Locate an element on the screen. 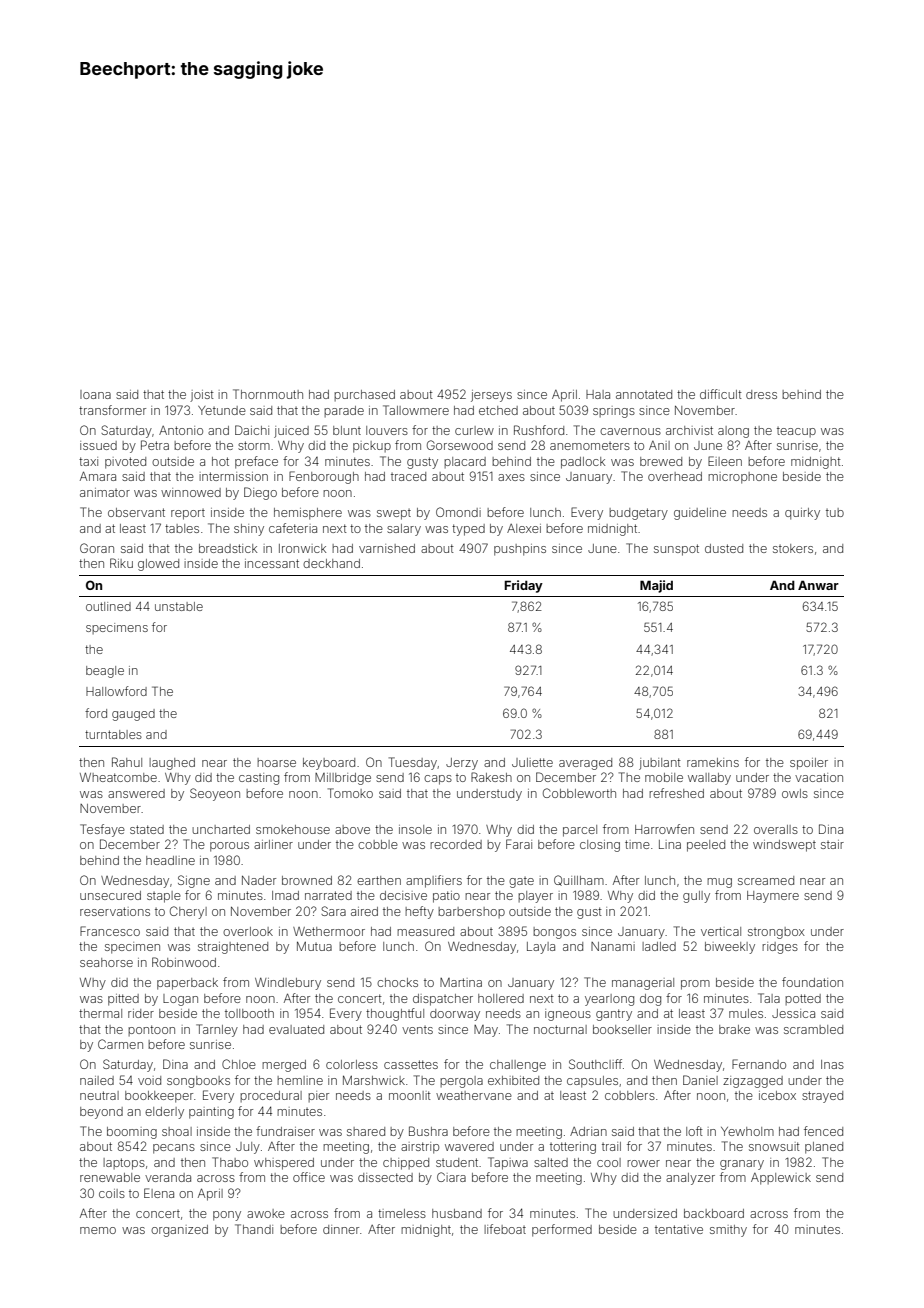 The width and height of the screenshot is (924, 1308). colorless is located at coordinates (352, 1064).
